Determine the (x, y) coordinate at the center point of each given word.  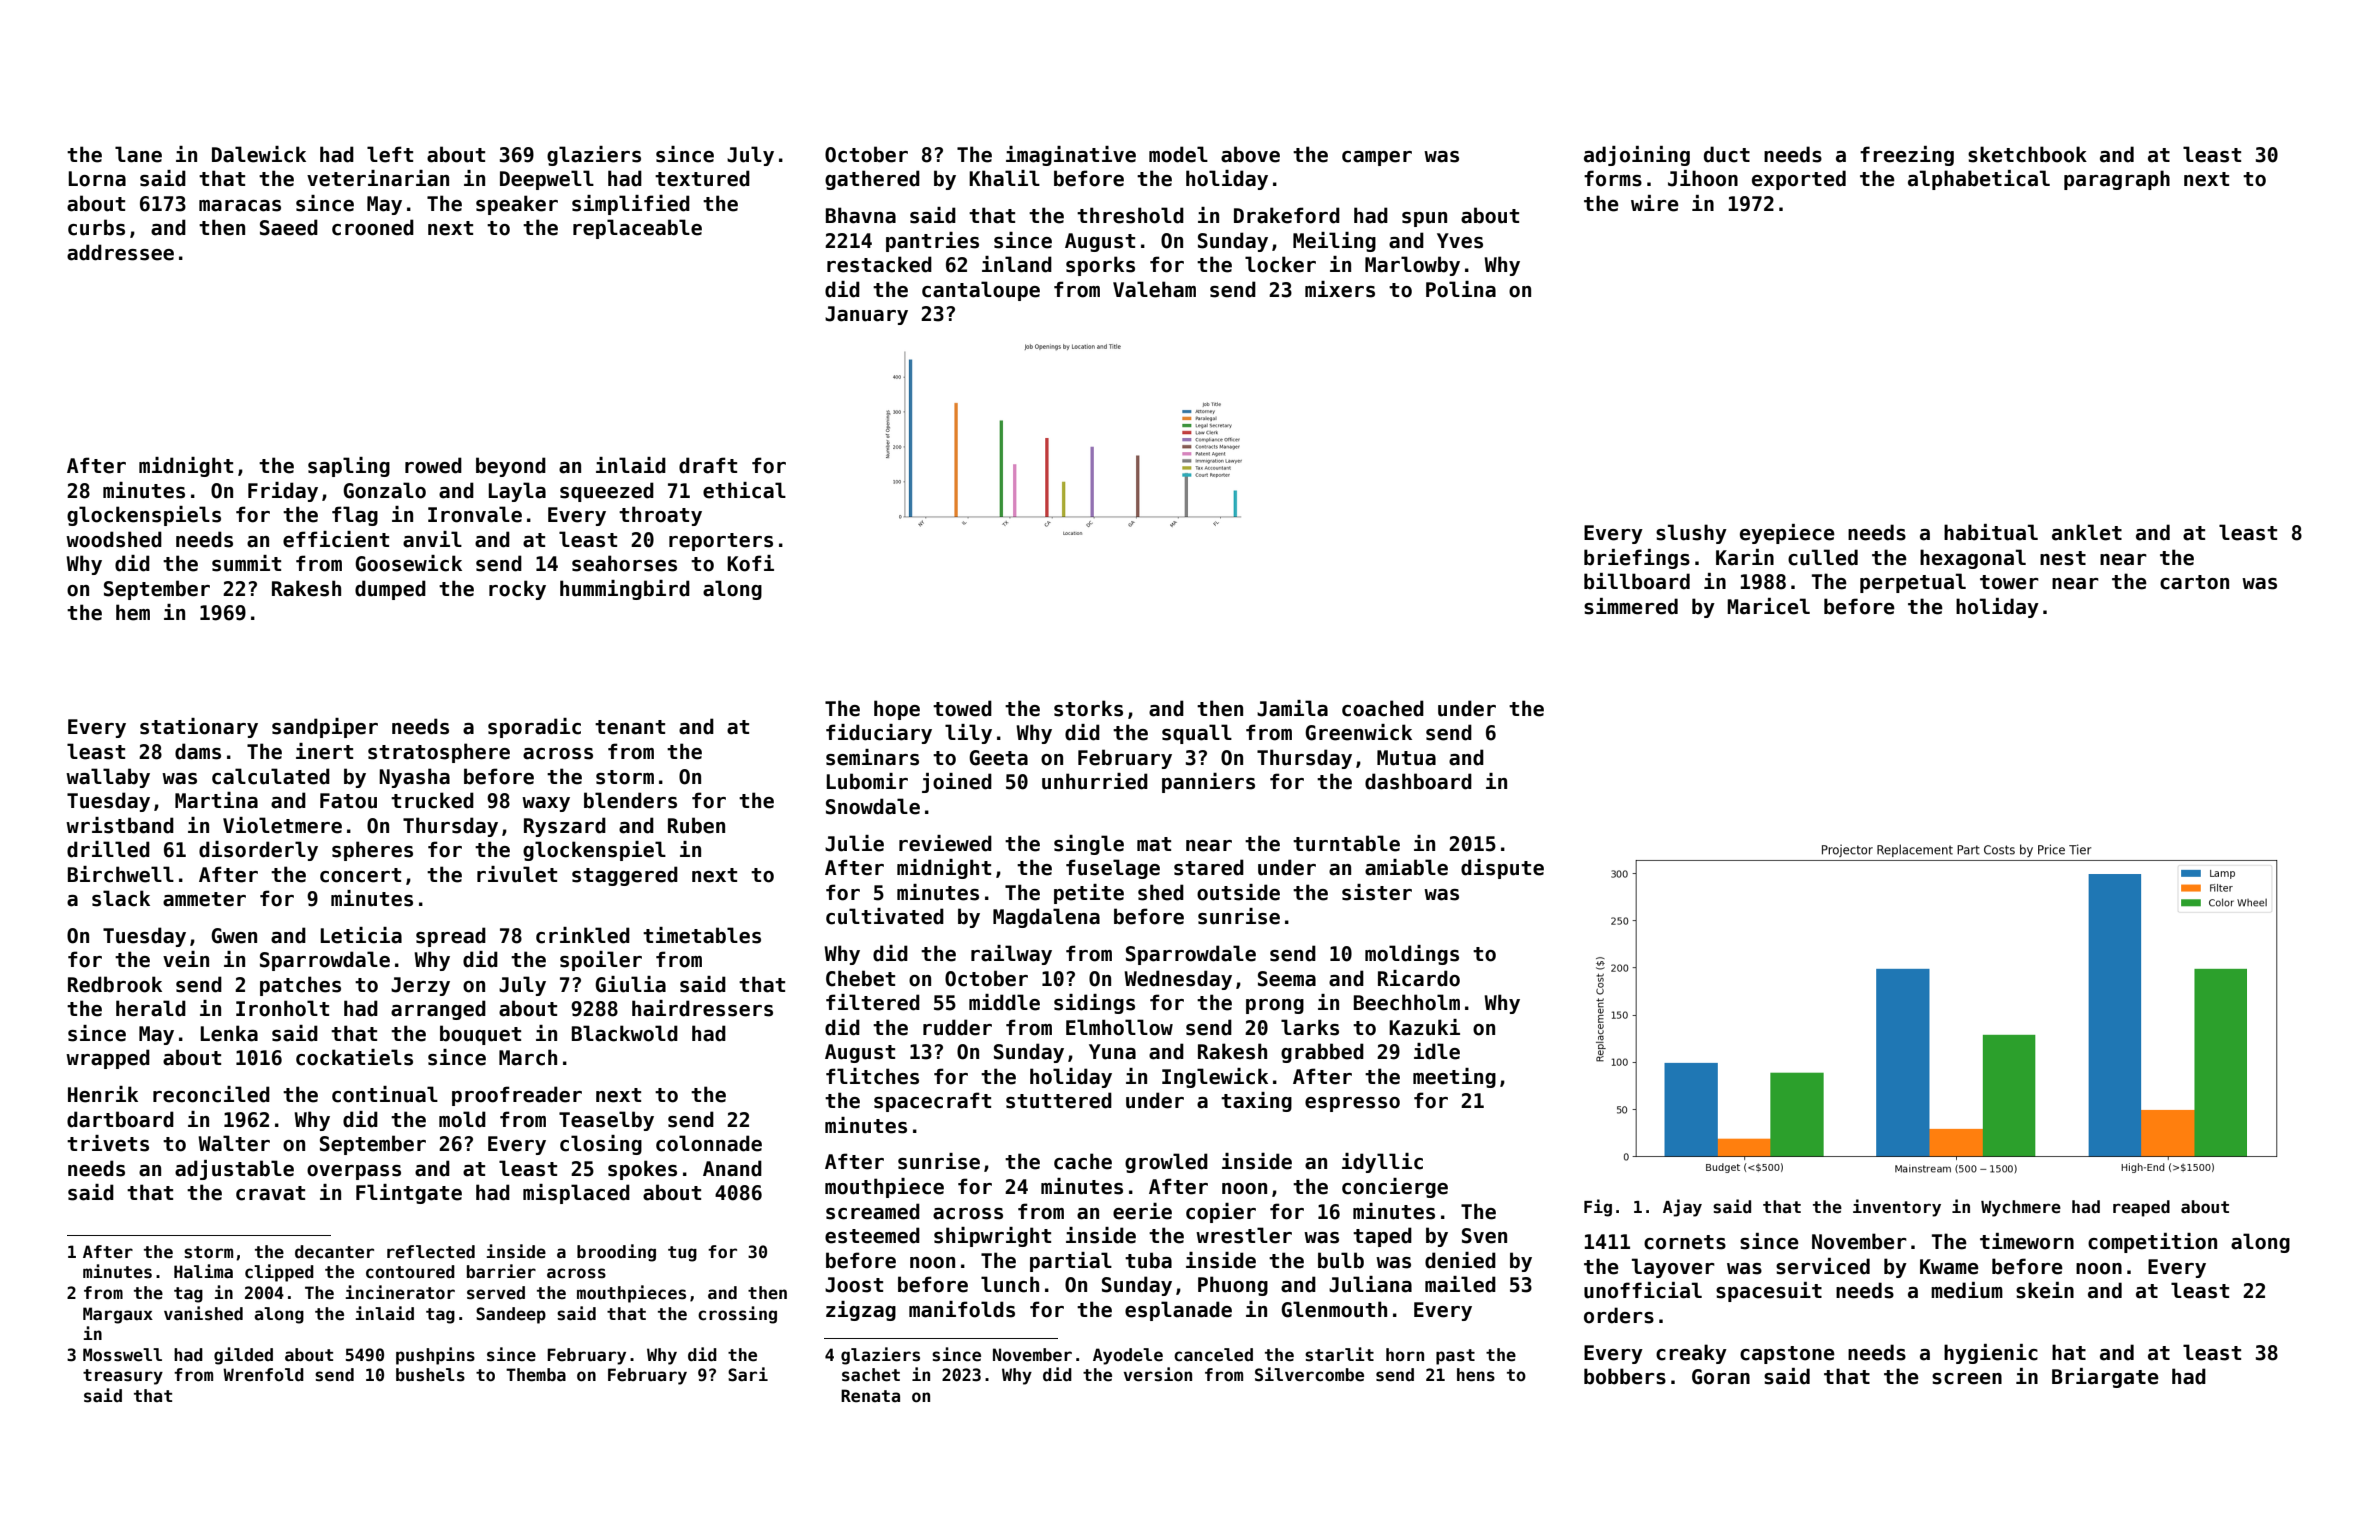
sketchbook (2027, 154)
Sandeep (511, 1315)
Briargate (2105, 1378)
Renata (870, 1396)
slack (121, 898)
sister (1377, 892)
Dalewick (259, 154)
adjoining (1637, 156)
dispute (1502, 869)
